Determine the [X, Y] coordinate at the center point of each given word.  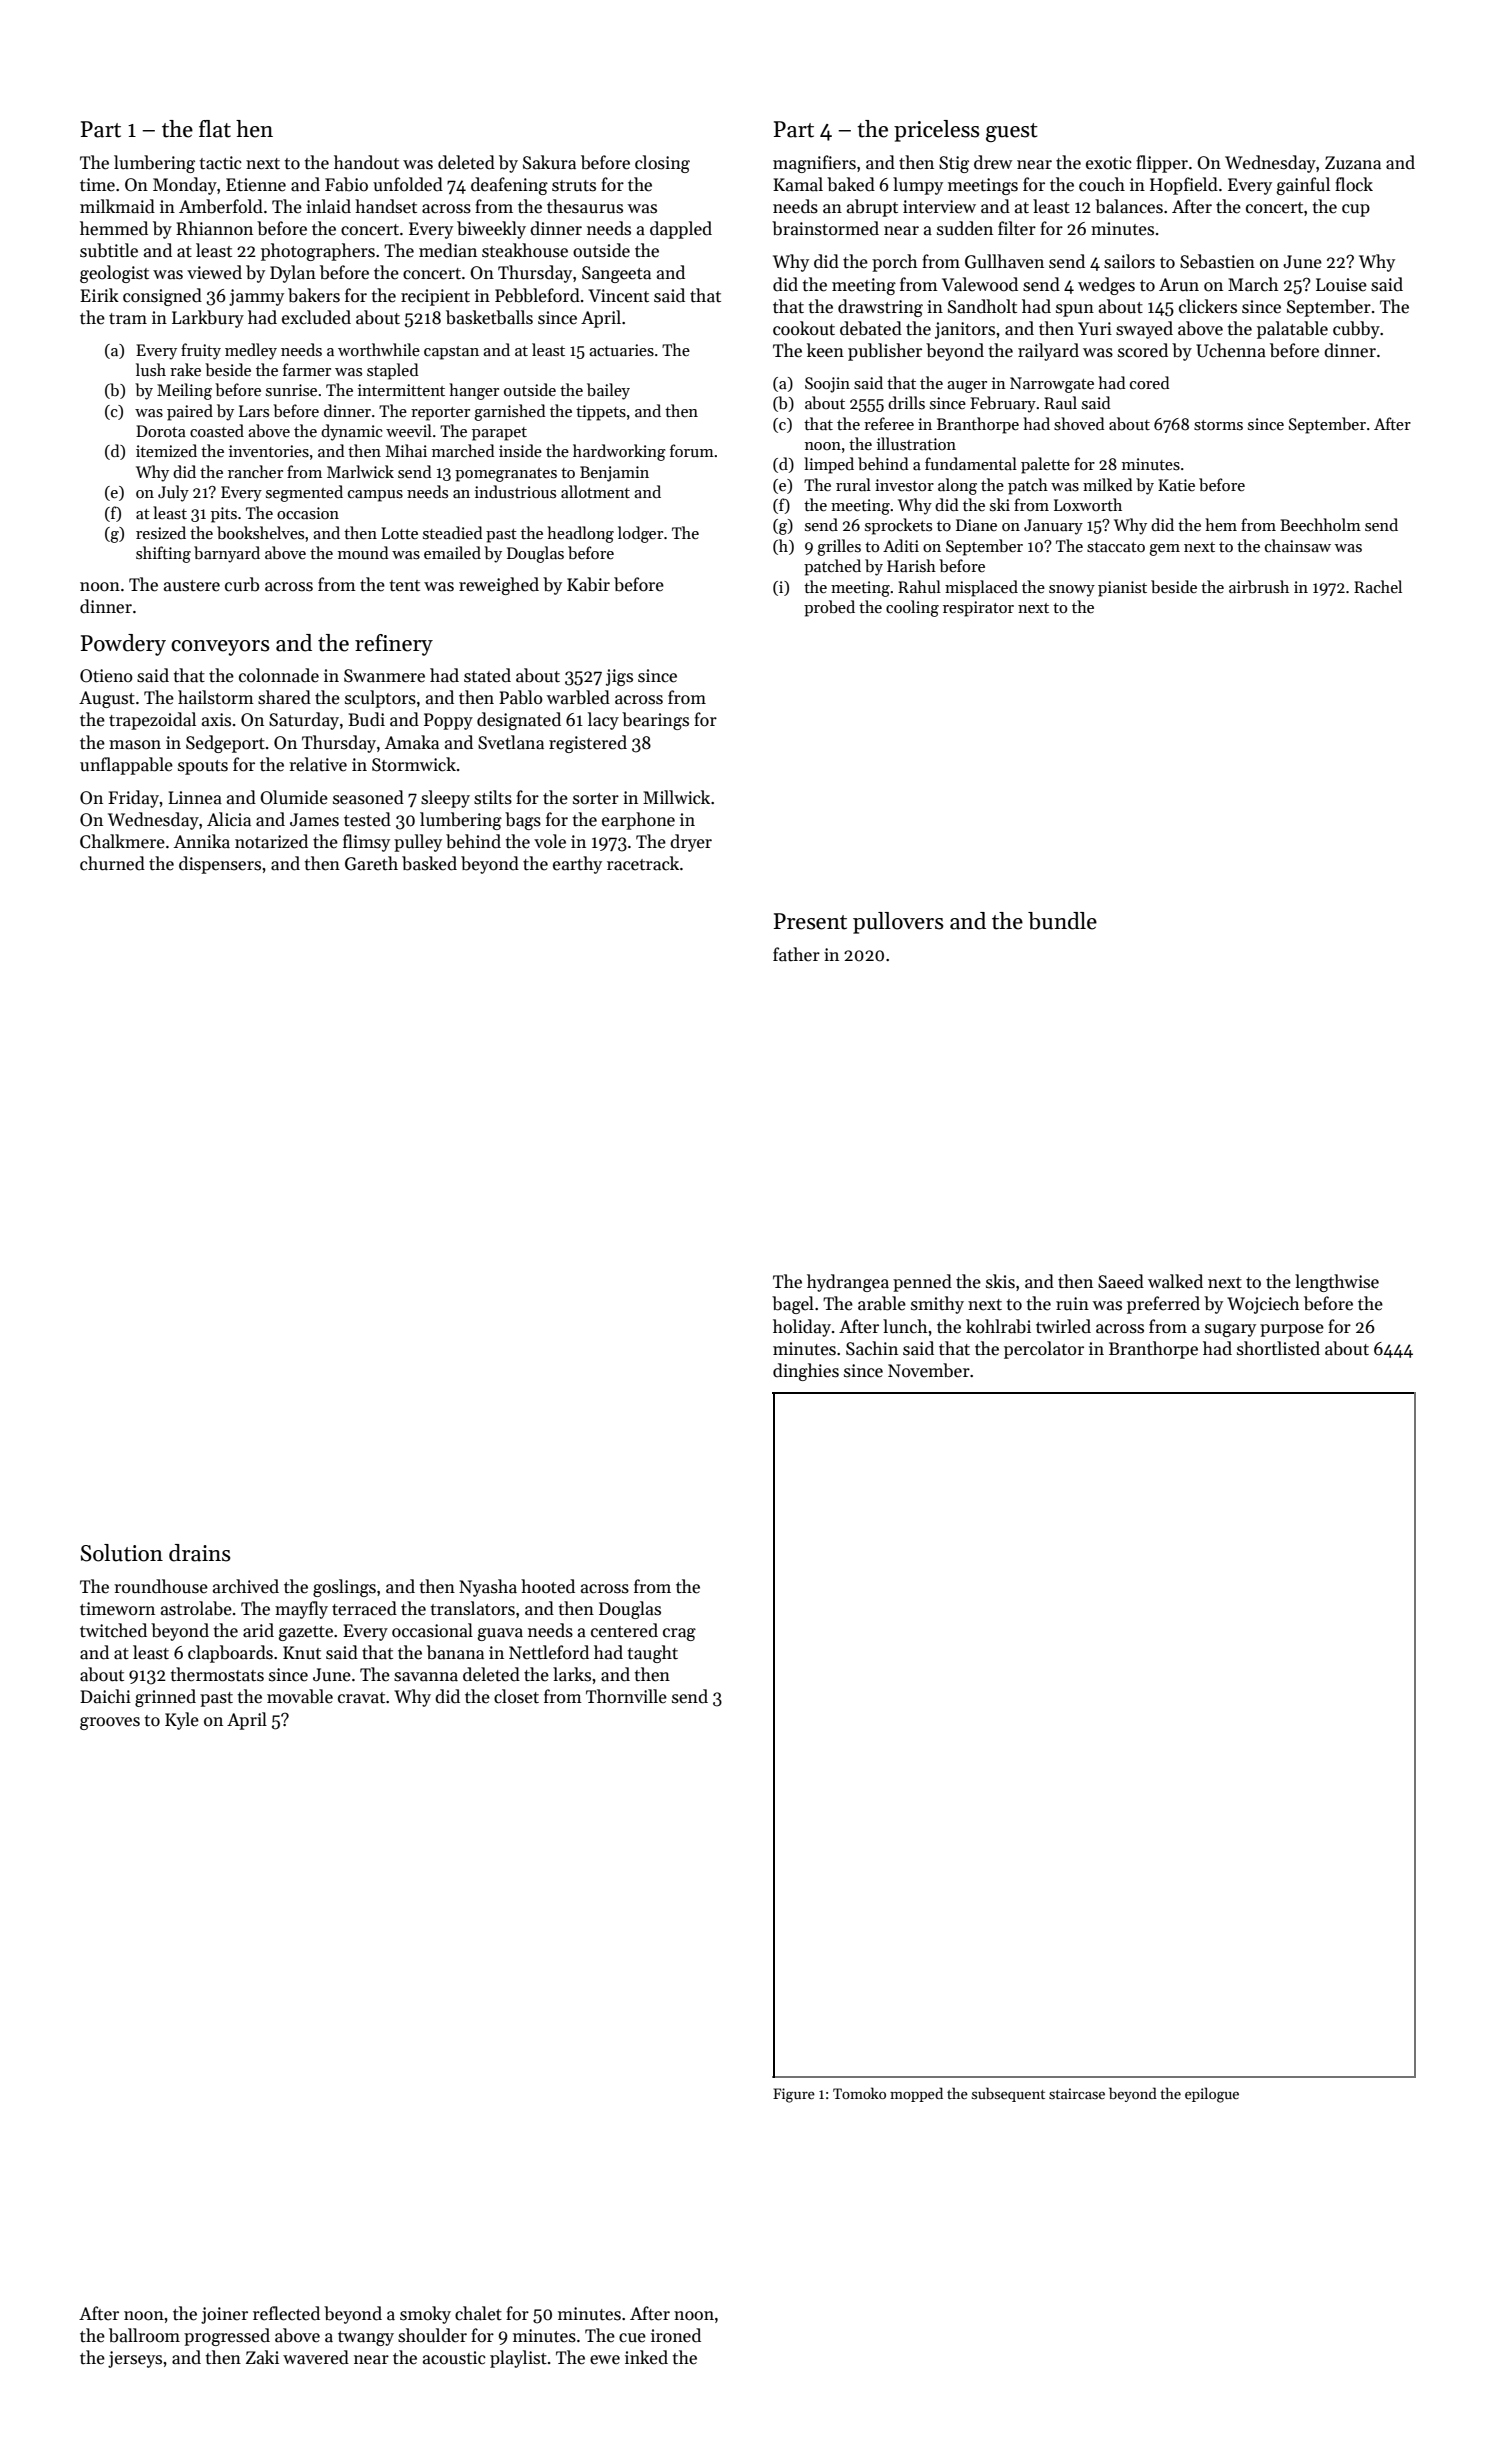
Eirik [99, 295]
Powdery [123, 645]
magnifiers [814, 164]
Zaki [262, 2357]
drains [200, 1553]
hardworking [619, 452]
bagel [793, 1305]
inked [646, 2357]
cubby [1356, 330]
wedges [1106, 286]
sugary [1230, 1330]
